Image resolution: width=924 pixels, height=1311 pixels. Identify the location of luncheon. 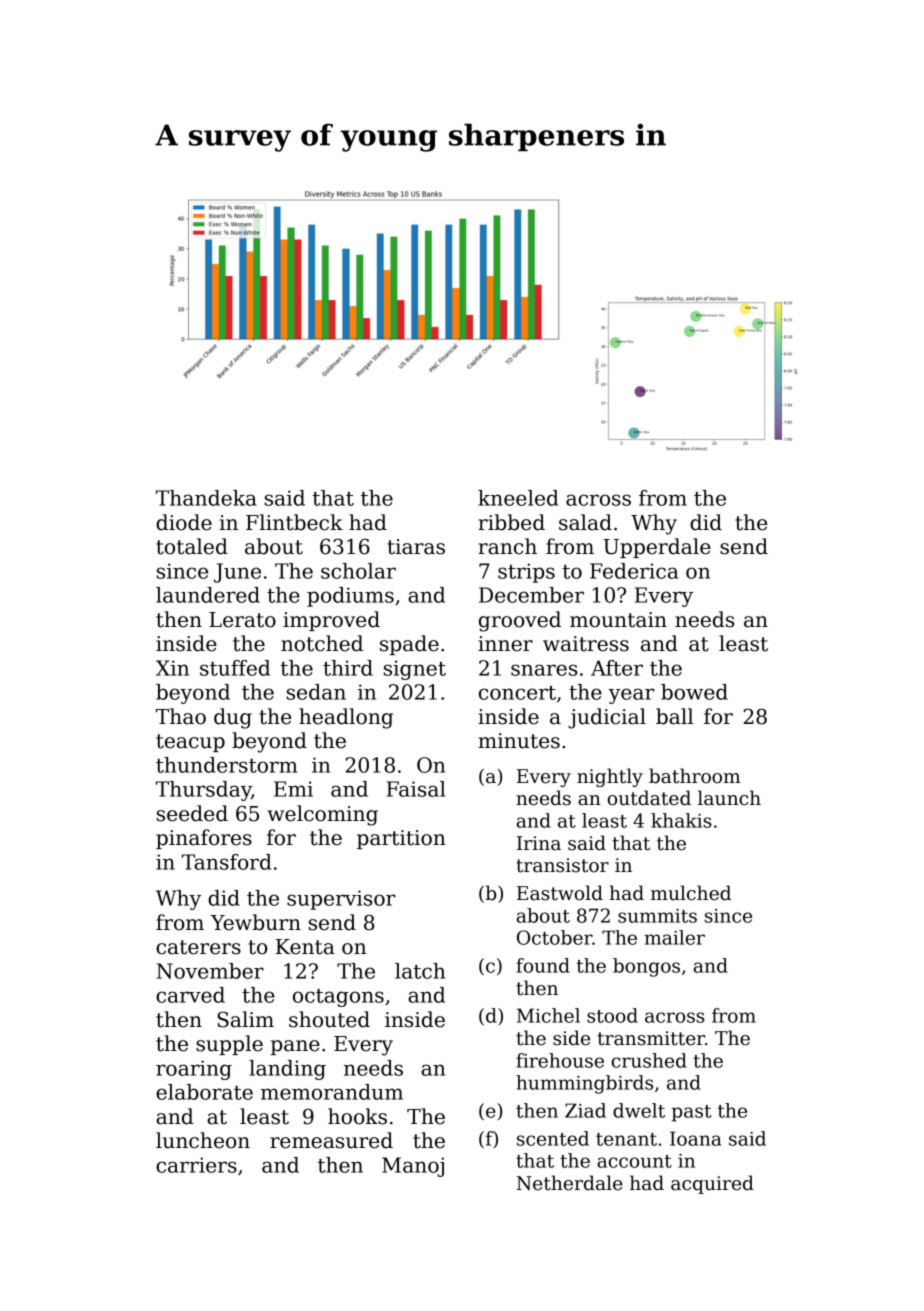
(203, 1140).
